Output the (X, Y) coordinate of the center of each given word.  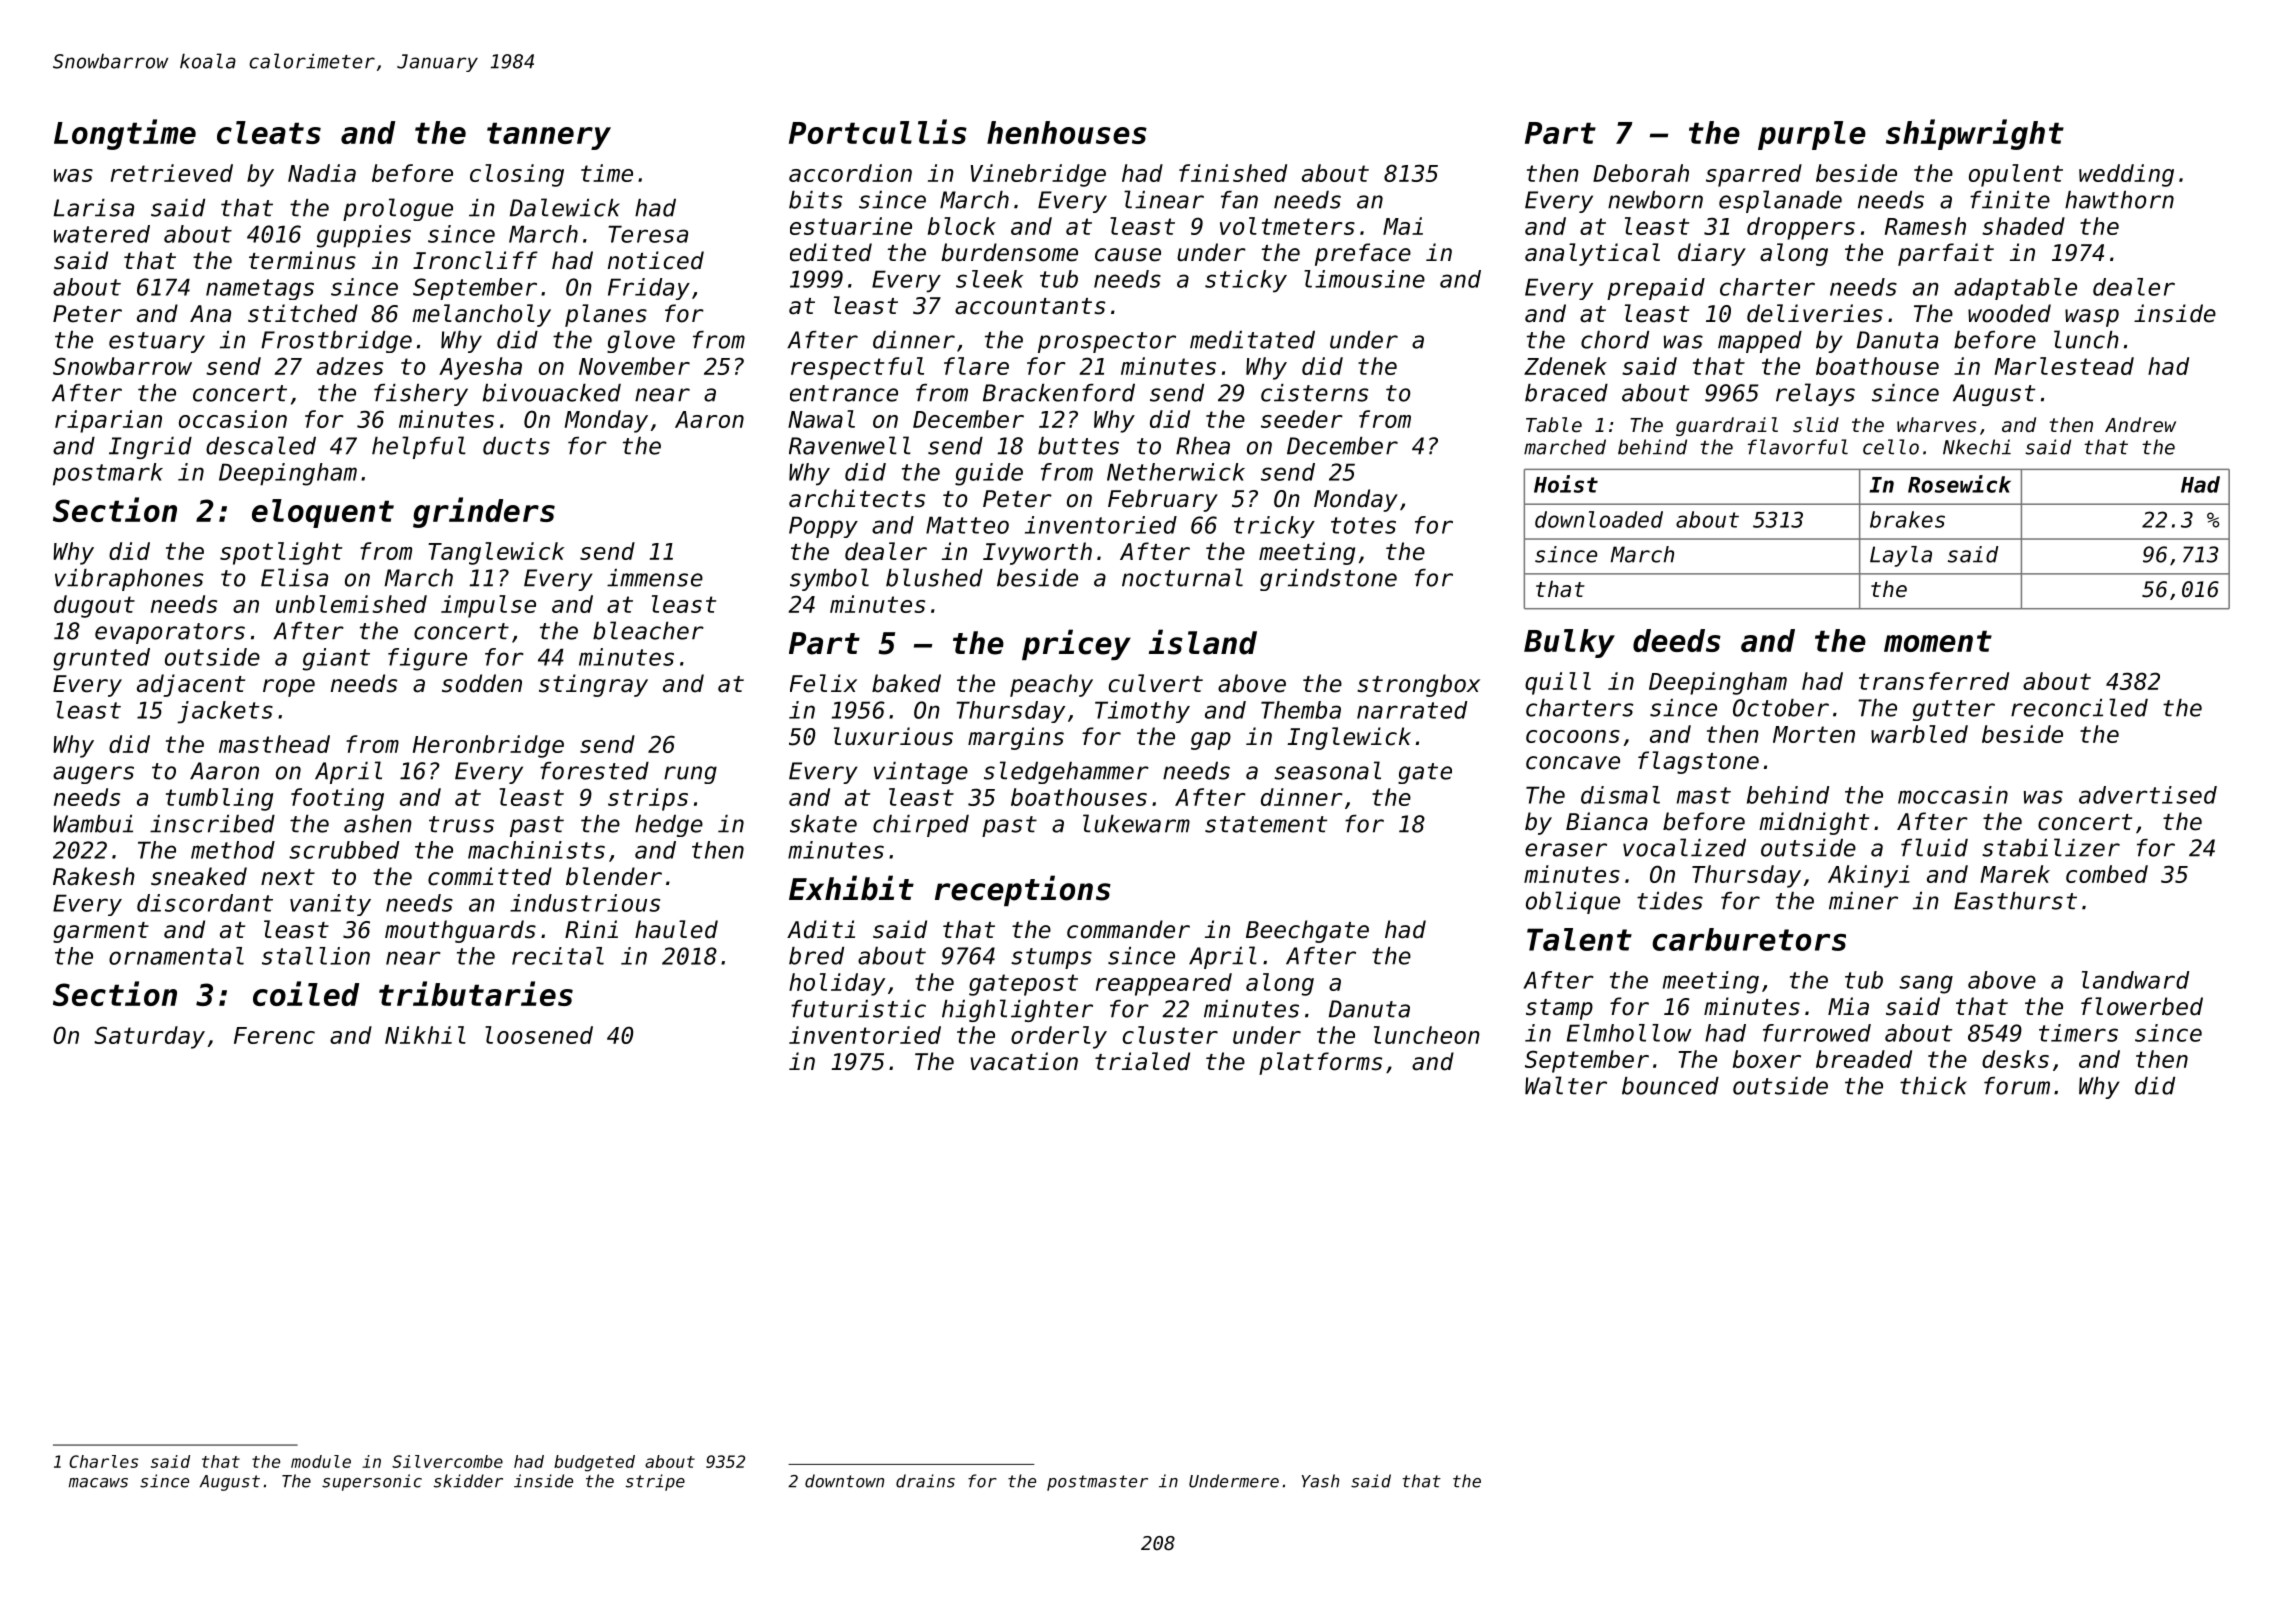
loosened (539, 1035)
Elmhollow (1629, 1033)
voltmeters (1287, 226)
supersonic (372, 1482)
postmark (108, 474)
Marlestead (2064, 366)
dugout (94, 606)
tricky (1274, 527)
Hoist (1566, 484)
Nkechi (1977, 447)
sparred (1754, 175)
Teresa (648, 234)
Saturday (149, 1037)
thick (1933, 1086)
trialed (1142, 1061)
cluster (1170, 1035)
